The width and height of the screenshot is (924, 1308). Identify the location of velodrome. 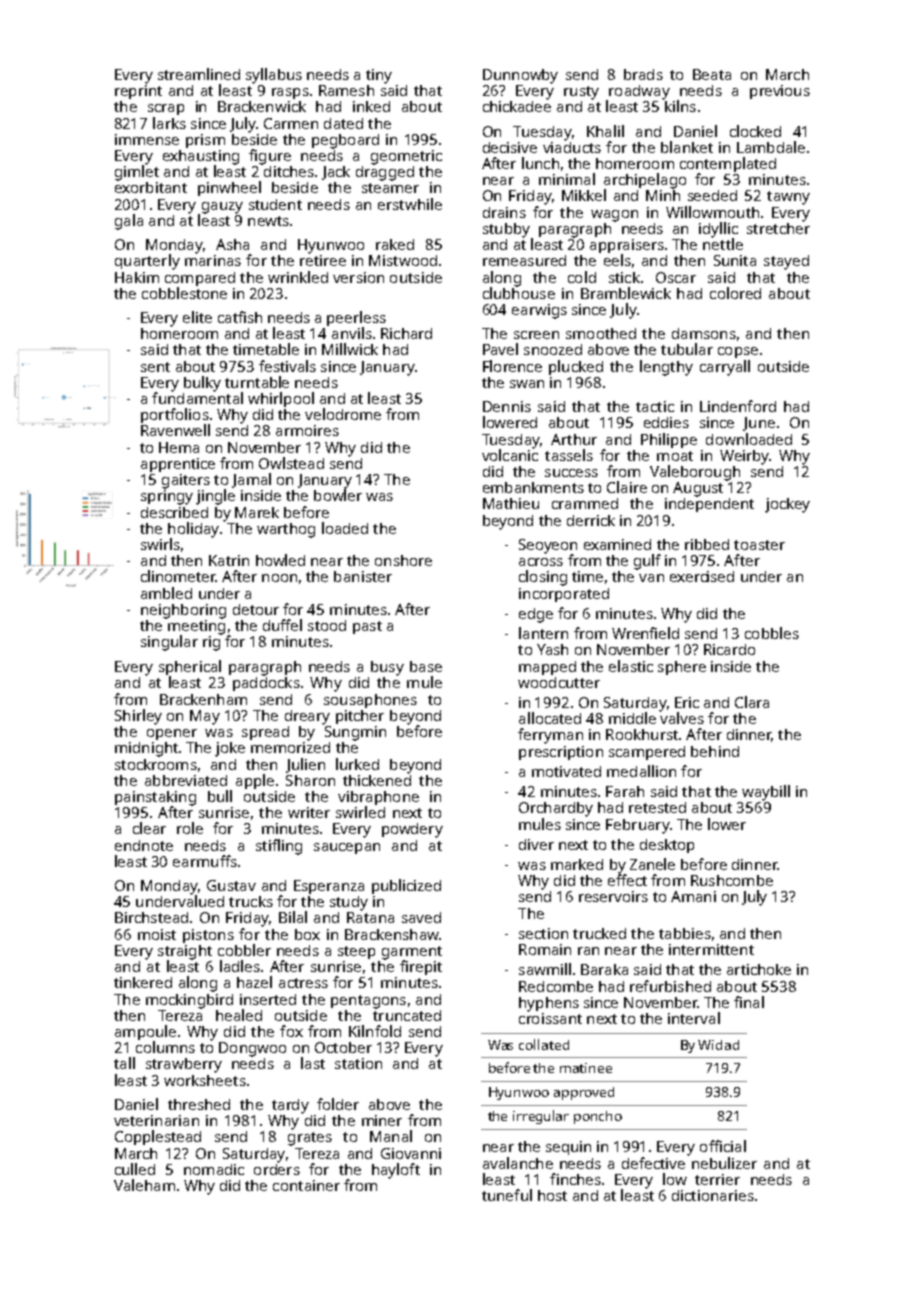
(343, 414).
